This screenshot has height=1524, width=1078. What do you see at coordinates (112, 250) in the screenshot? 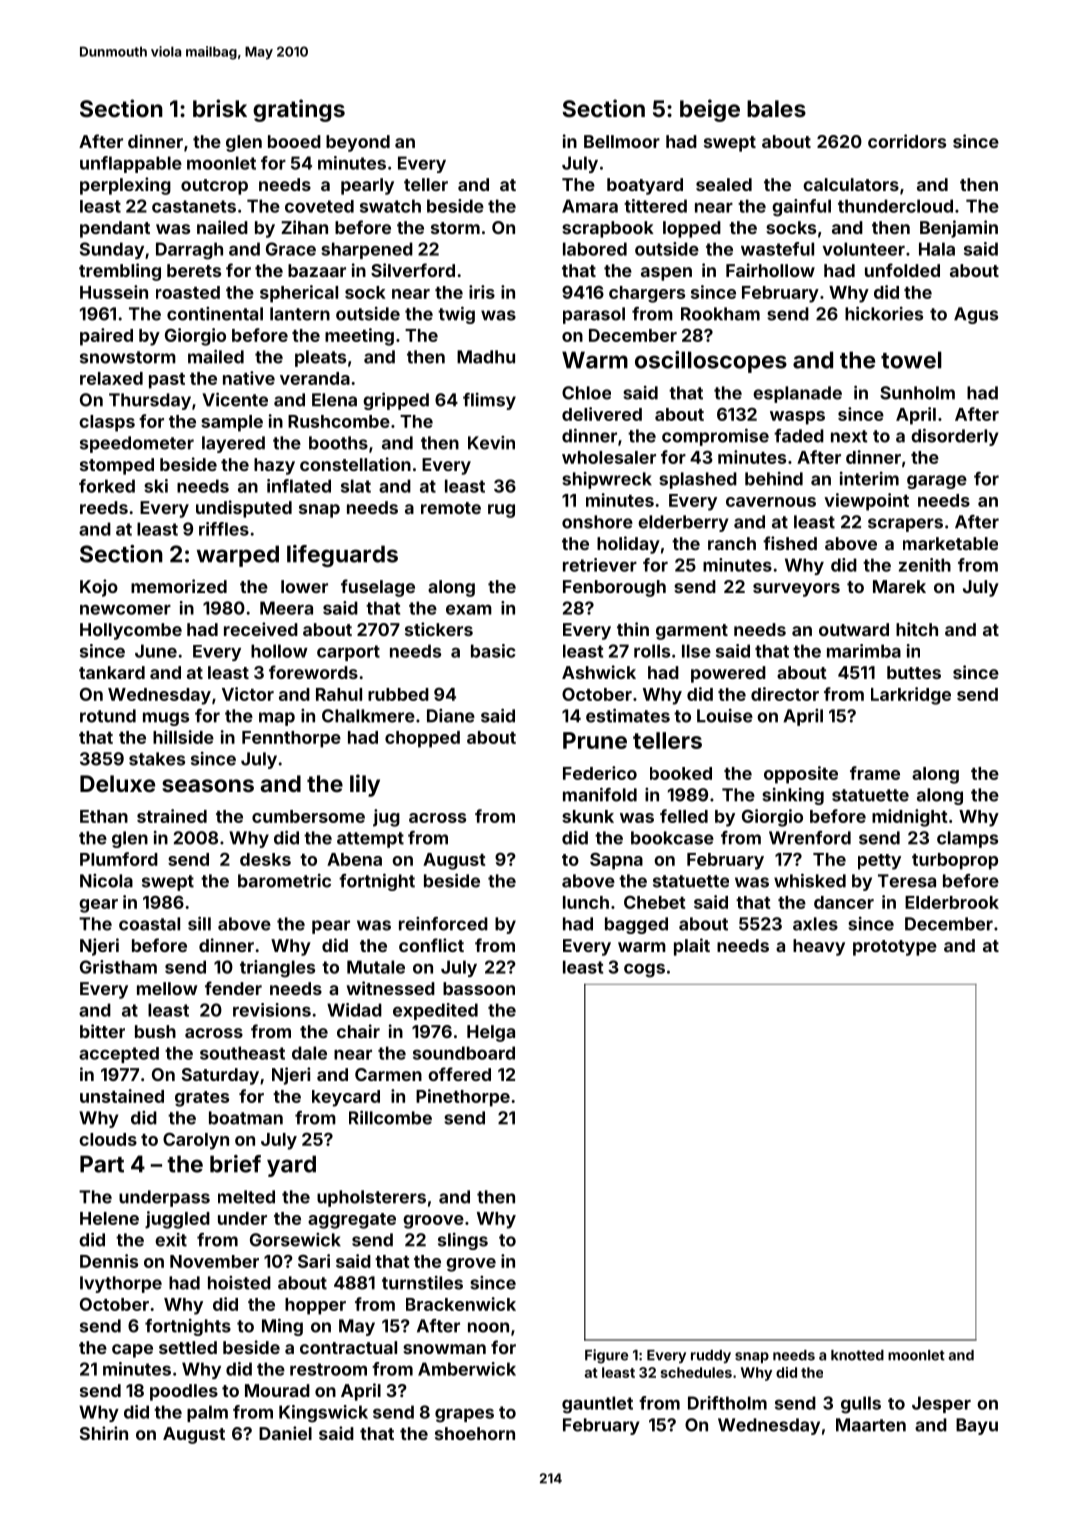
I see `Sunday` at bounding box center [112, 250].
